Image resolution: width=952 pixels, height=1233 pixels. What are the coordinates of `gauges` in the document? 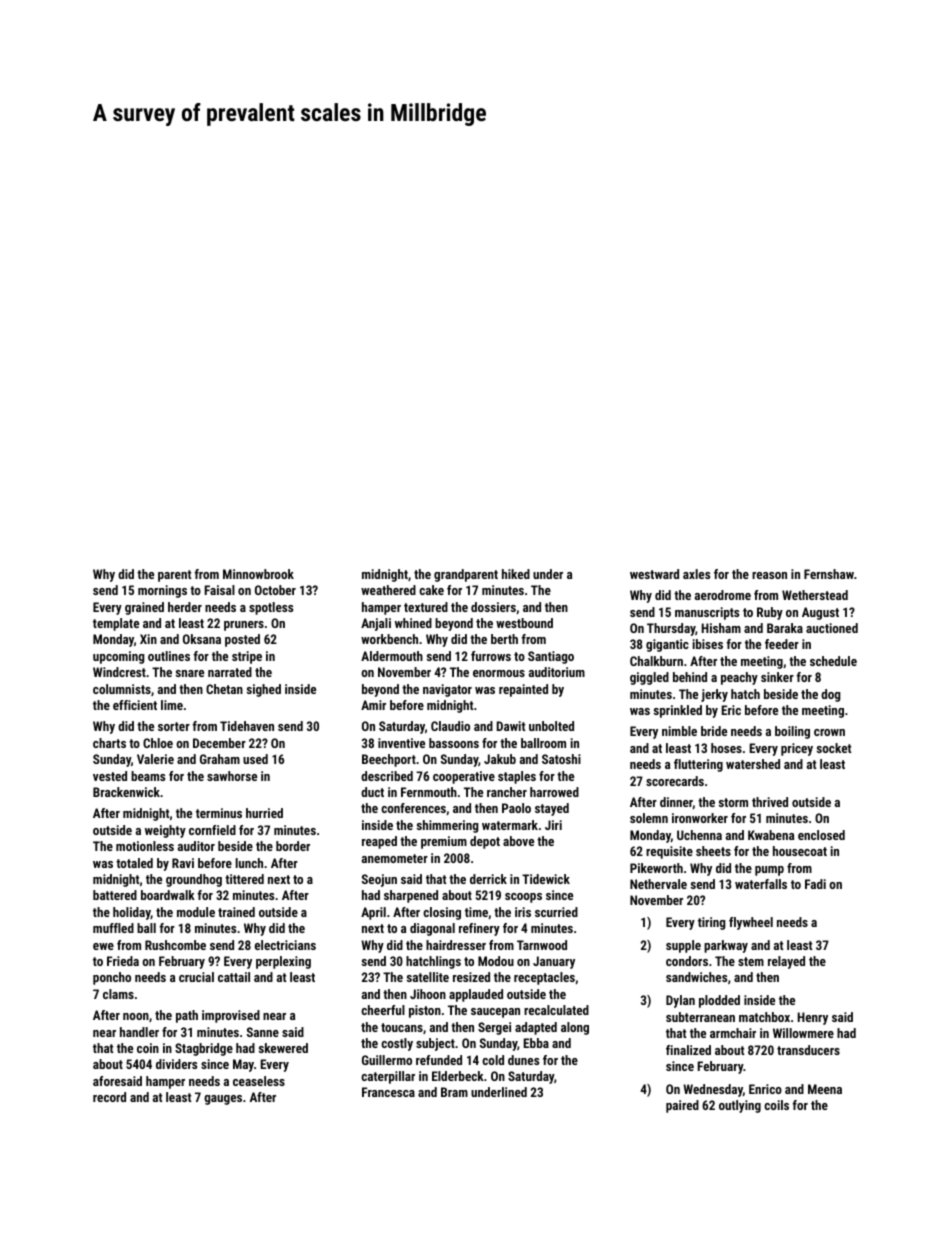 It's located at (223, 1100).
